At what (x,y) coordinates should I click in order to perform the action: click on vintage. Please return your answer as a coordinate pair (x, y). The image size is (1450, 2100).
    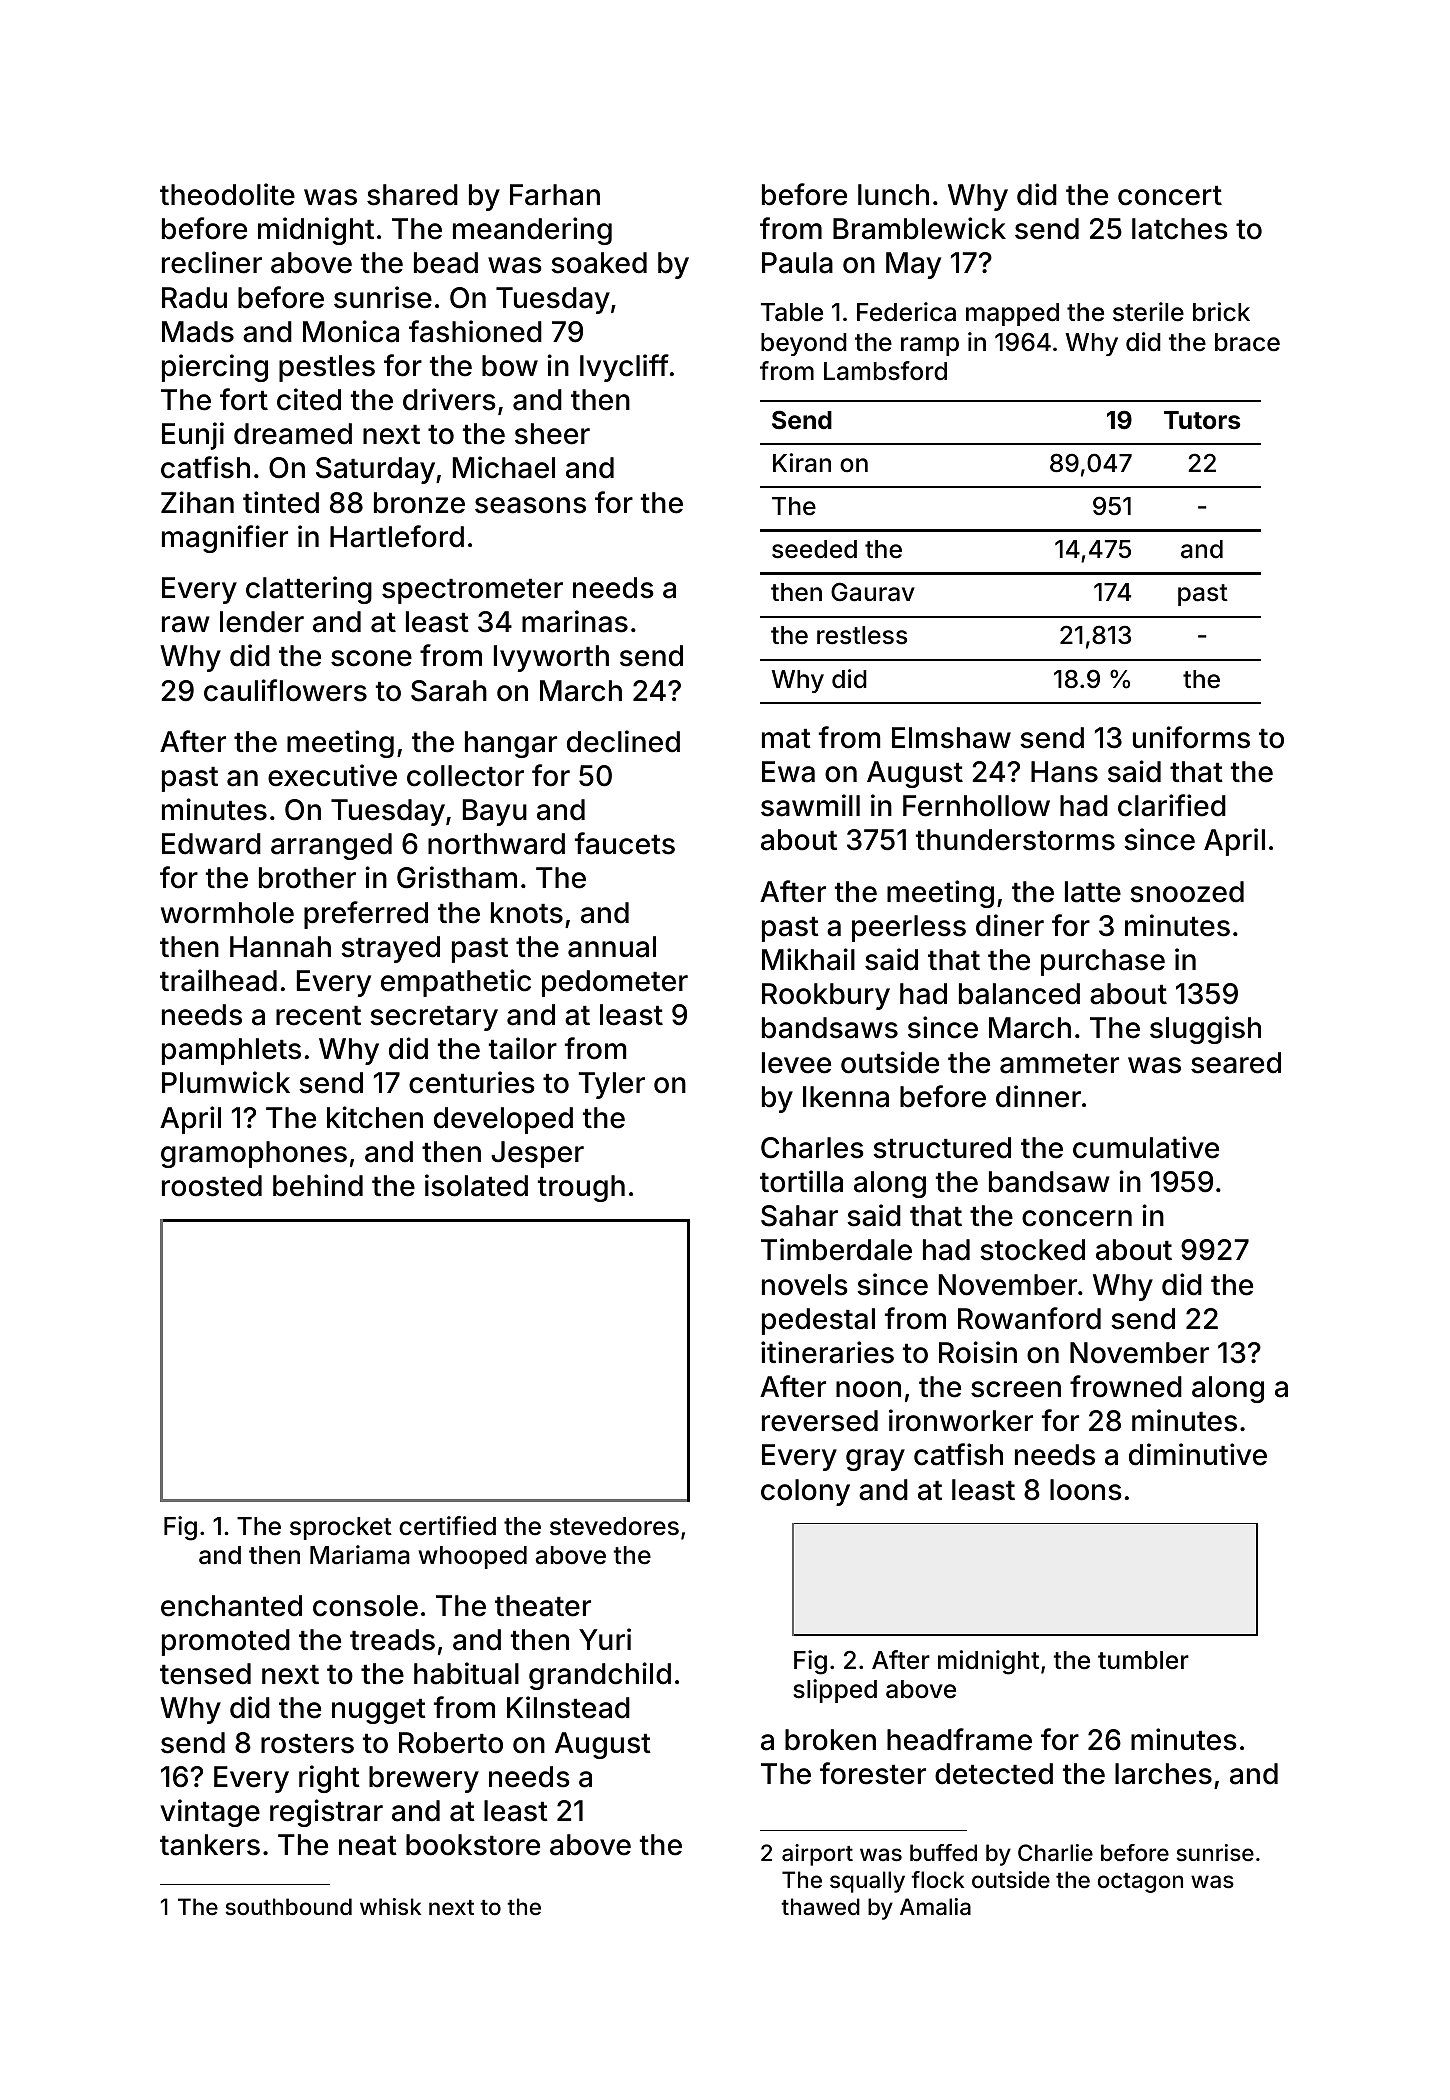
    Looking at the image, I should click on (210, 1813).
